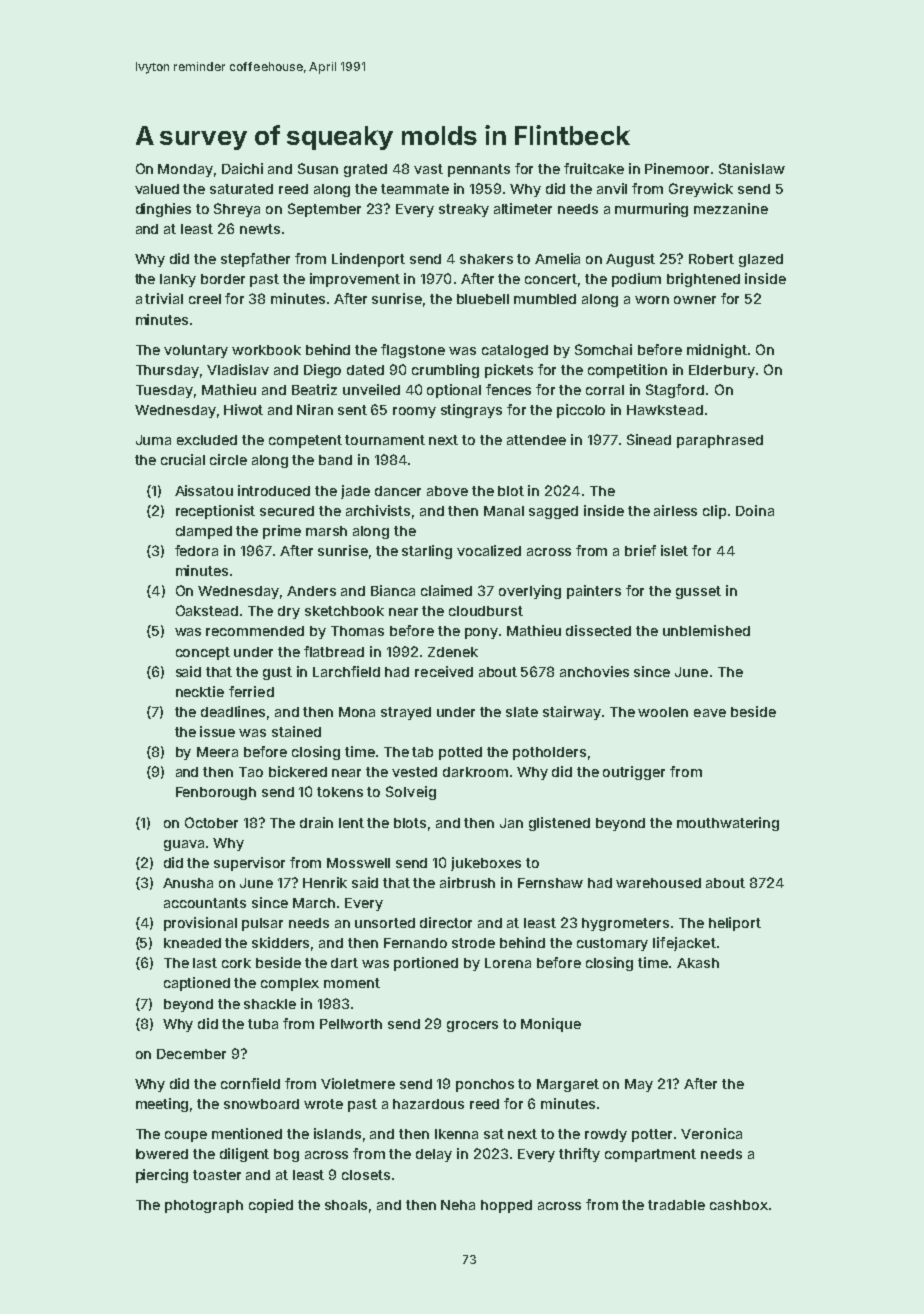  What do you see at coordinates (755, 510) in the screenshot?
I see `Doina` at bounding box center [755, 510].
